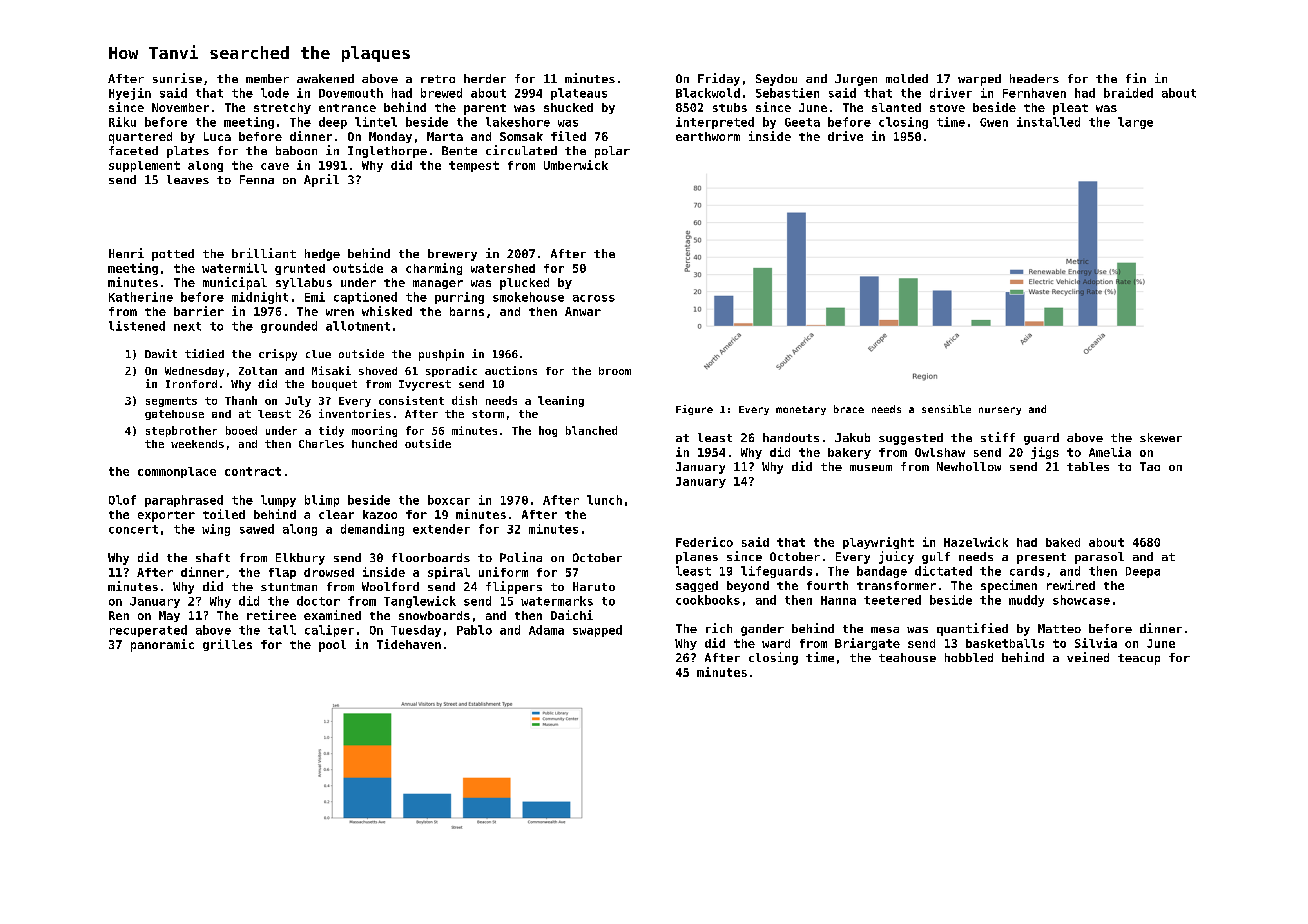 Image resolution: width=1308 pixels, height=924 pixels. I want to click on Geeta, so click(802, 122).
